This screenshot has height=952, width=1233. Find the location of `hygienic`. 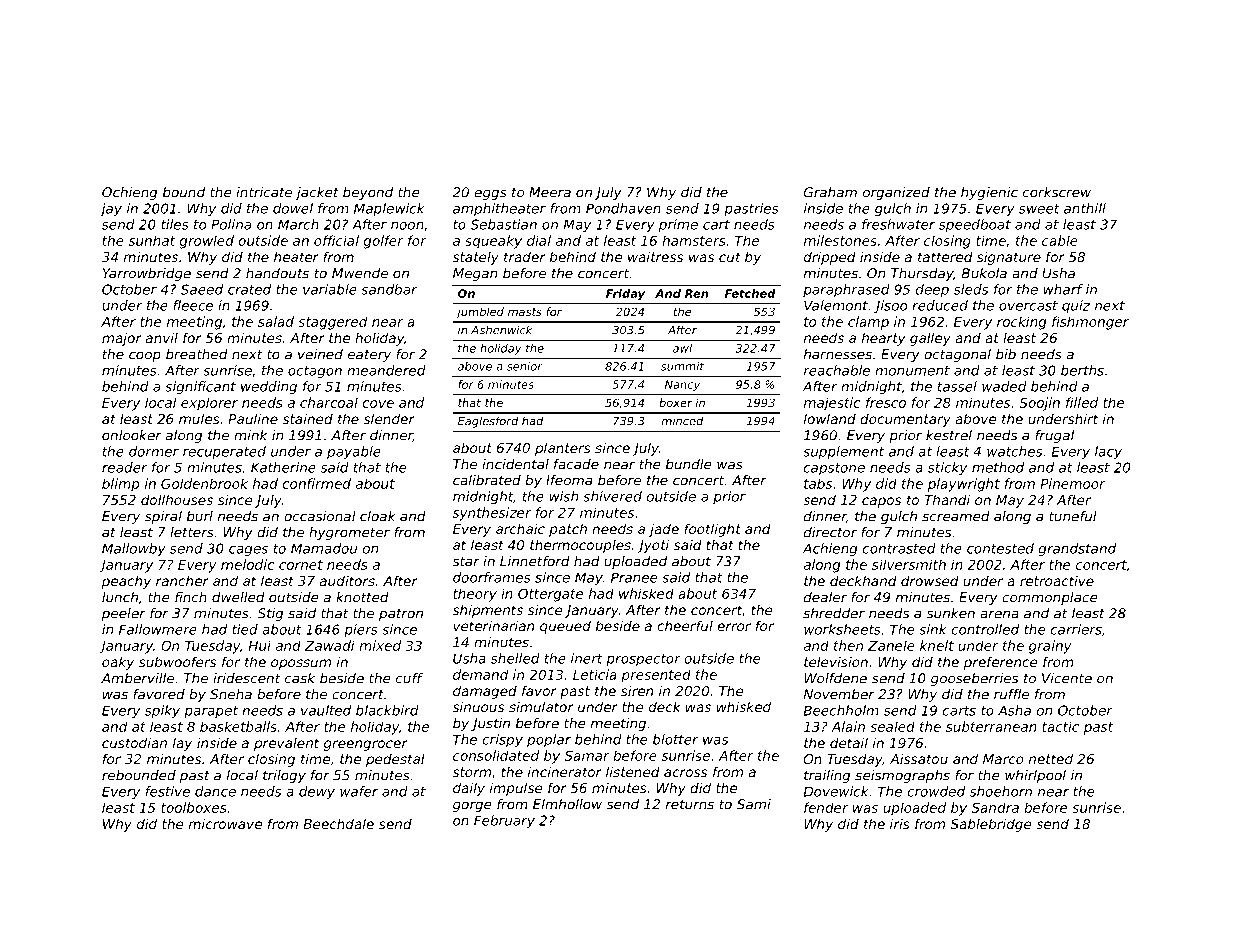

hygienic is located at coordinates (989, 193).
